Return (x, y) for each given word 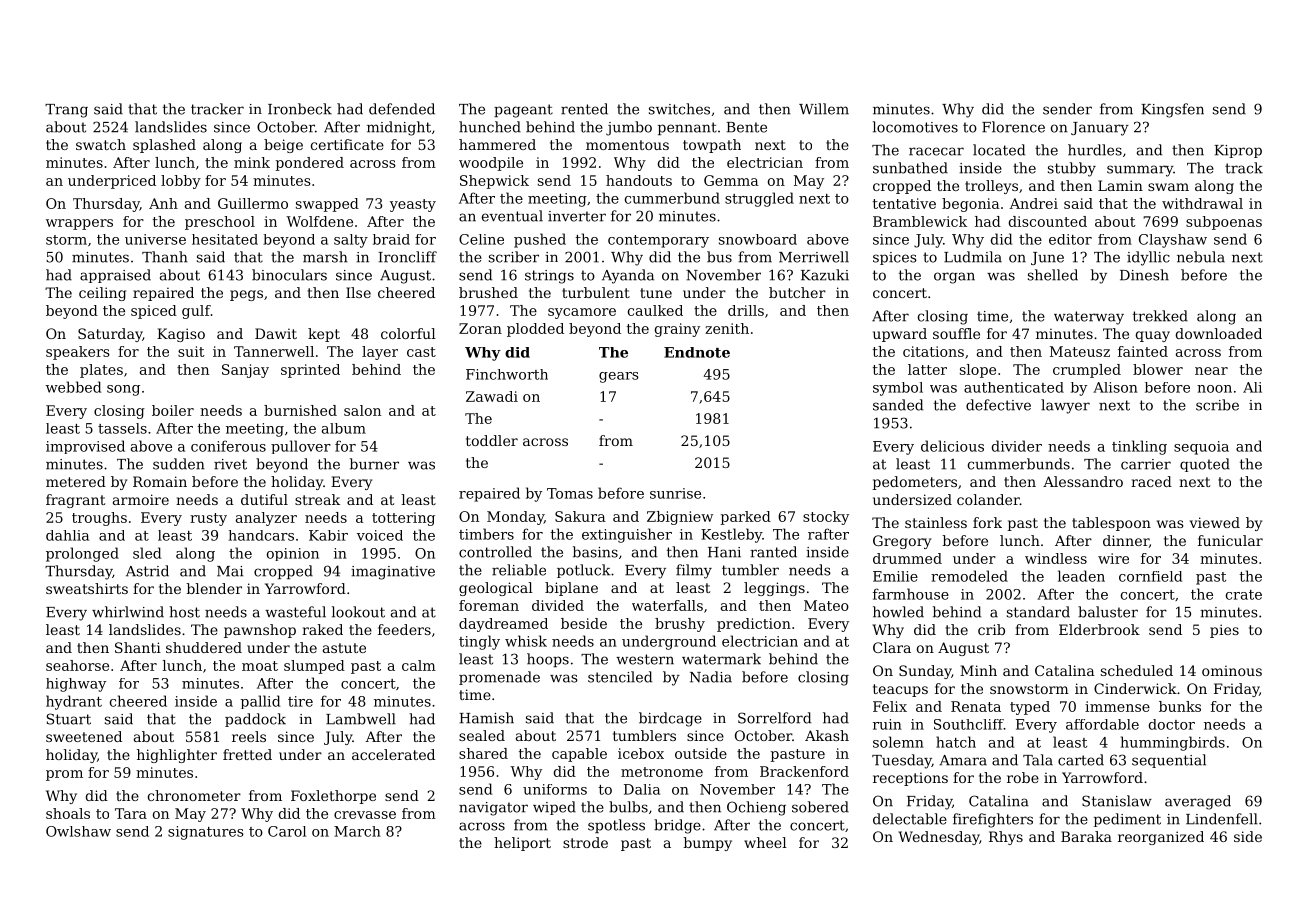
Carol (287, 831)
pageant (523, 111)
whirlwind (128, 612)
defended (402, 109)
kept (324, 335)
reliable (519, 570)
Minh (978, 670)
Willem (824, 109)
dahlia (67, 535)
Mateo (826, 605)
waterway (1089, 318)
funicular (1230, 540)
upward (900, 335)
